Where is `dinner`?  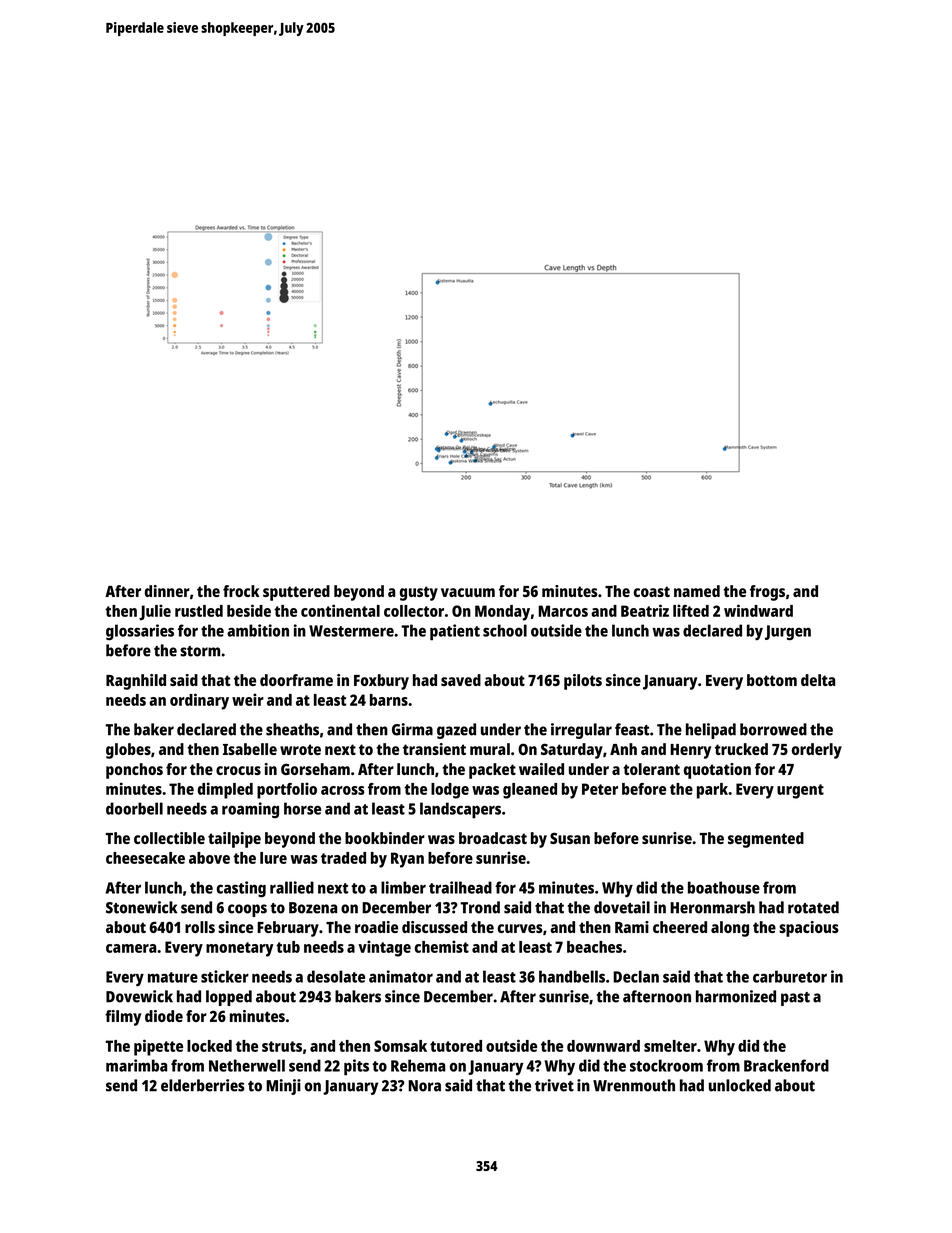
dinner is located at coordinates (167, 591).
